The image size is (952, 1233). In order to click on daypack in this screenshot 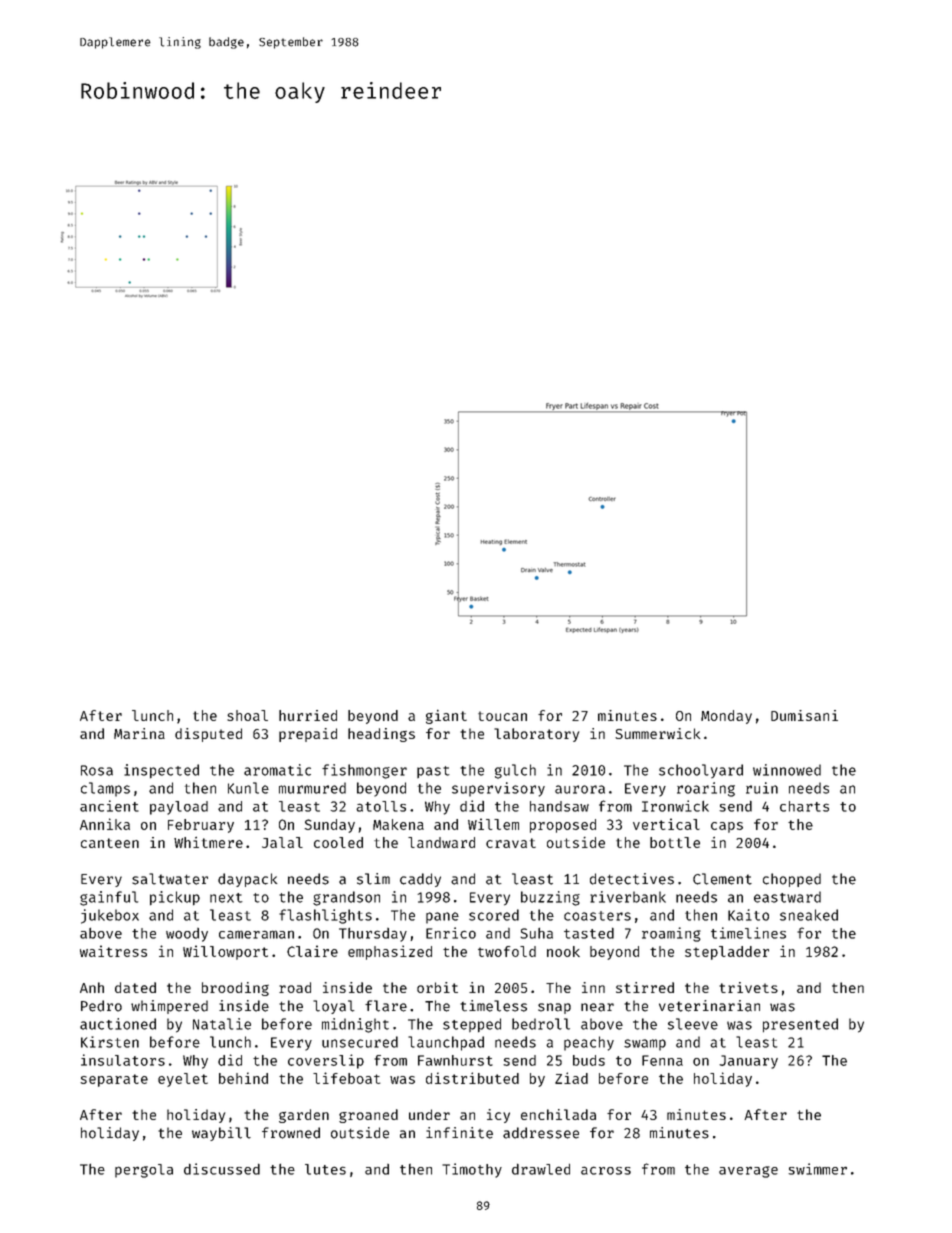, I will do `click(247, 880)`.
